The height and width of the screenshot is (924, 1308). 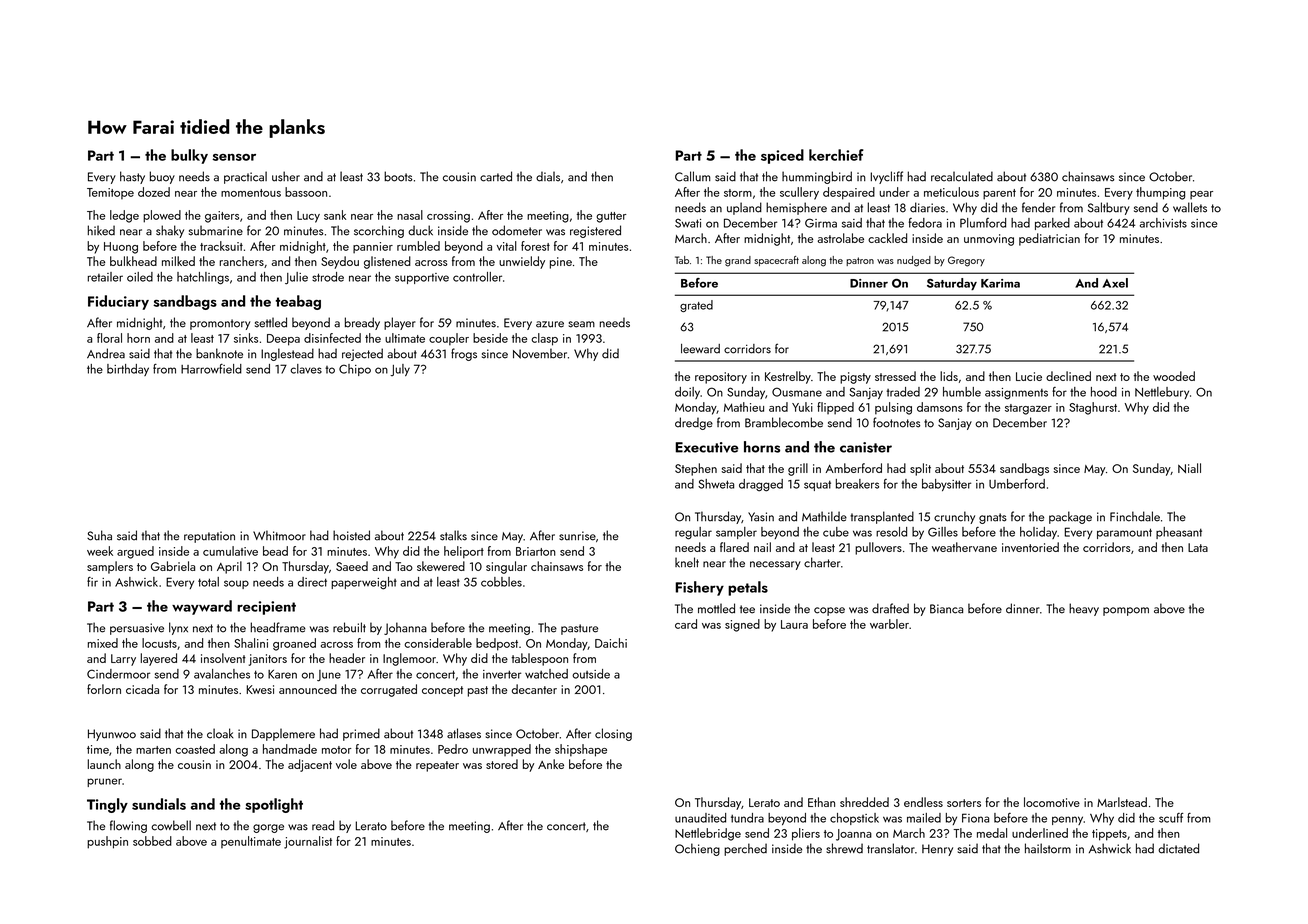 I want to click on regular, so click(x=693, y=533).
